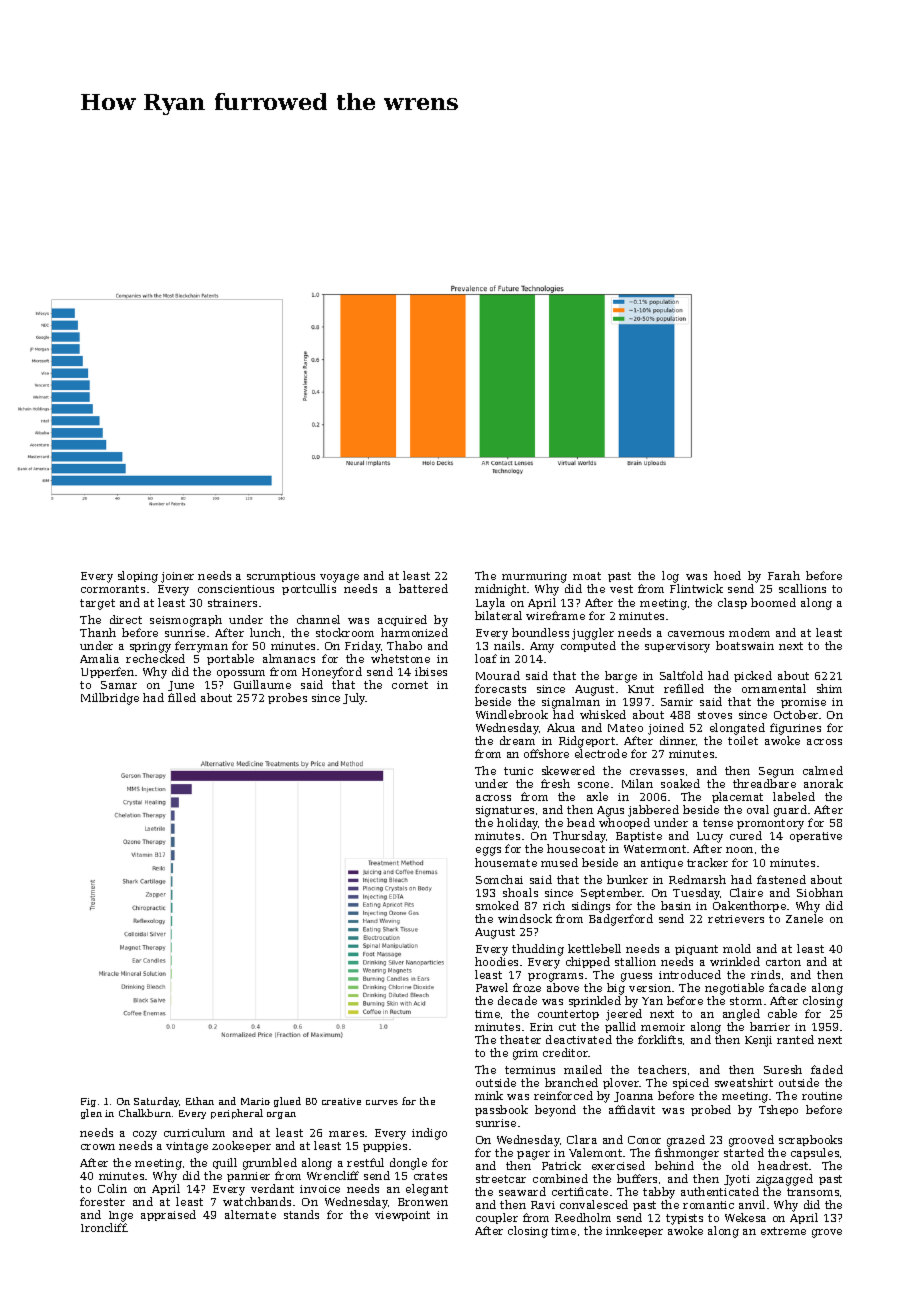  What do you see at coordinates (676, 905) in the screenshot?
I see `basin` at bounding box center [676, 905].
